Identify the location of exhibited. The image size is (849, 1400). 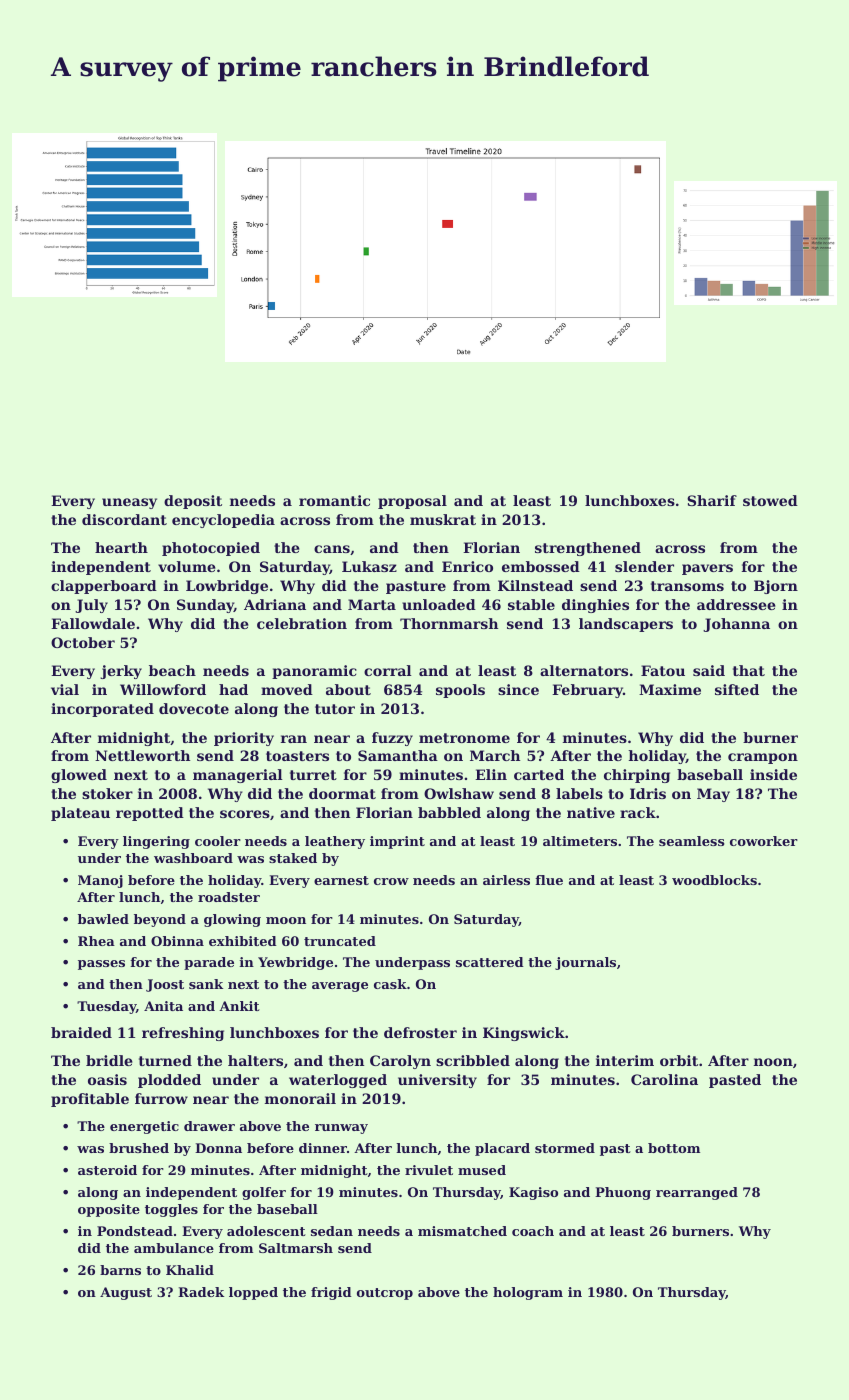
(243, 941).
